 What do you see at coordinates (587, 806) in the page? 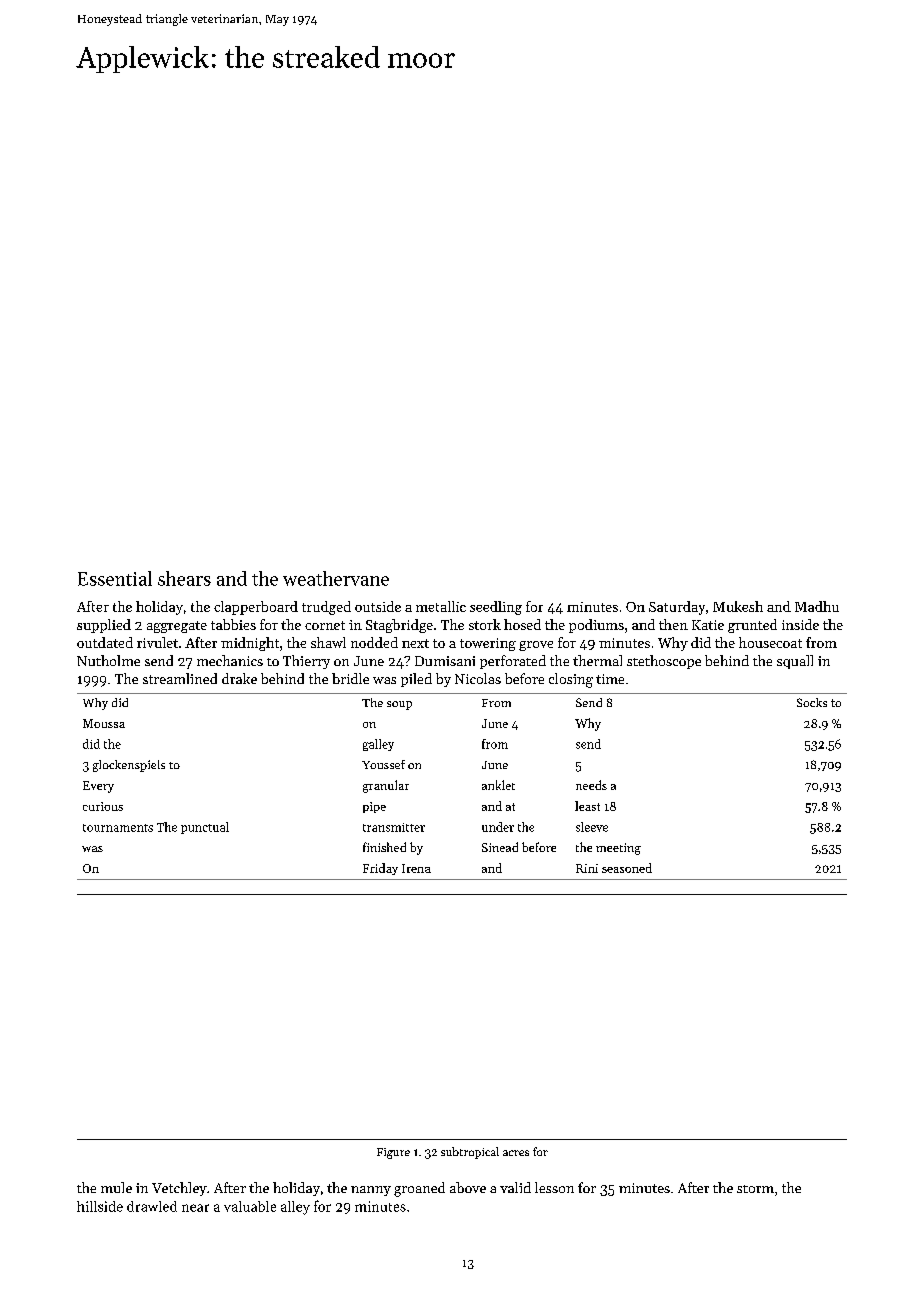
I see `least` at bounding box center [587, 806].
